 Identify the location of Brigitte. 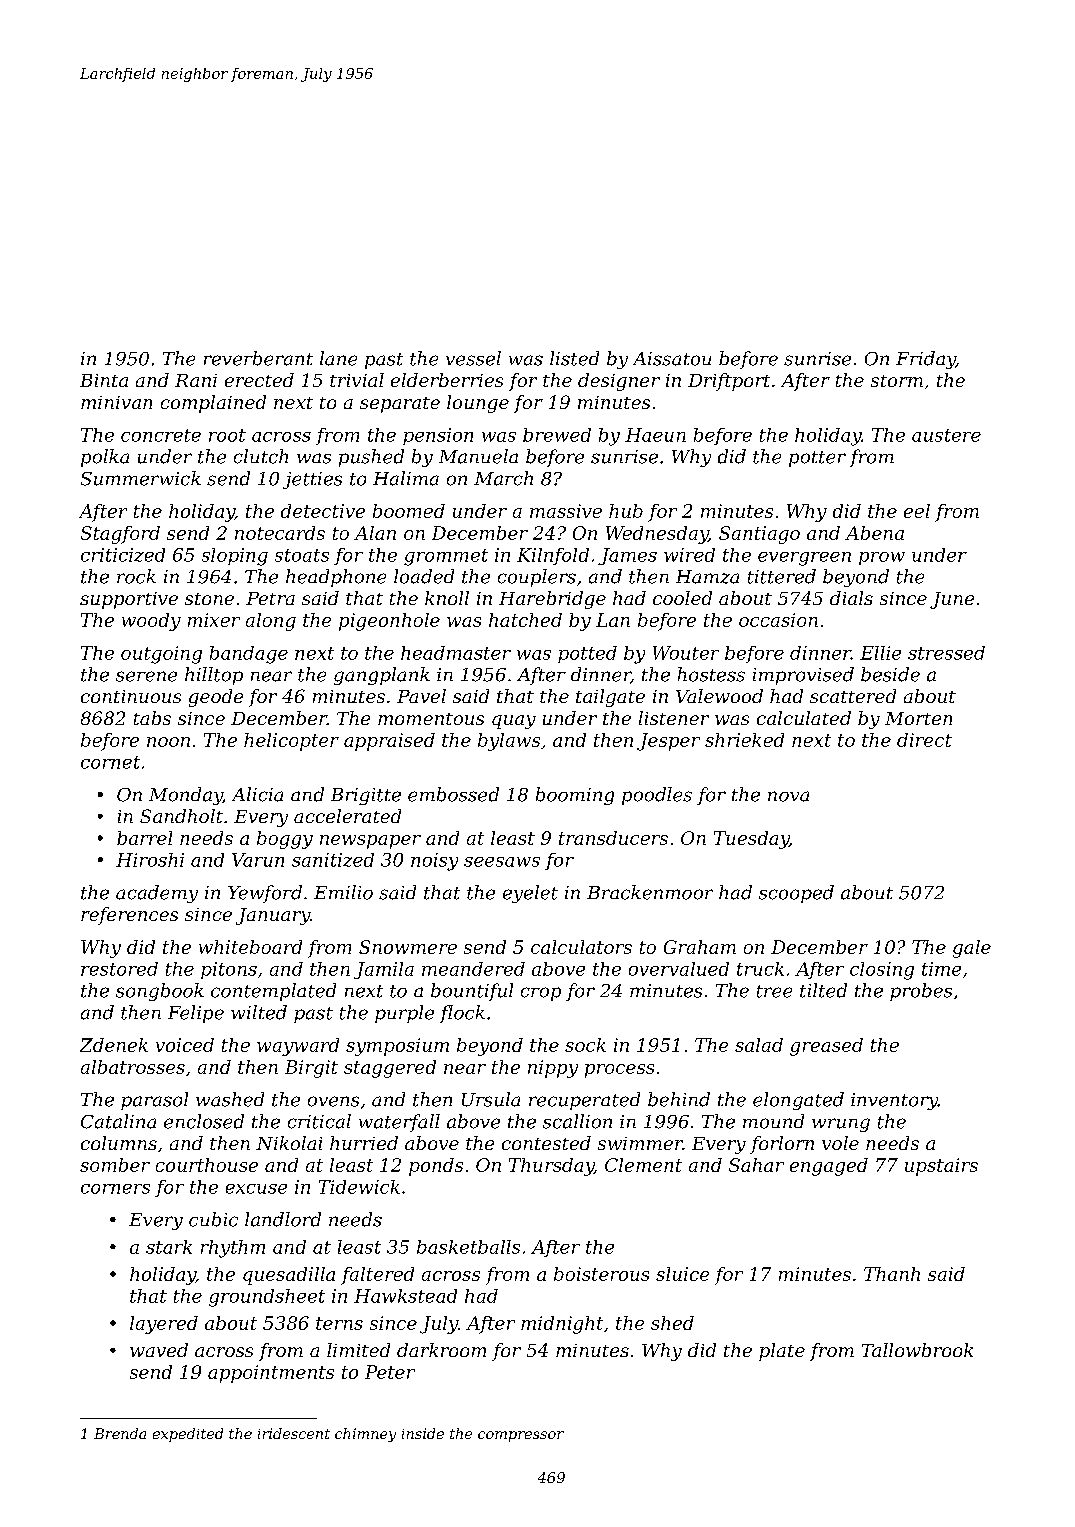
(366, 796).
